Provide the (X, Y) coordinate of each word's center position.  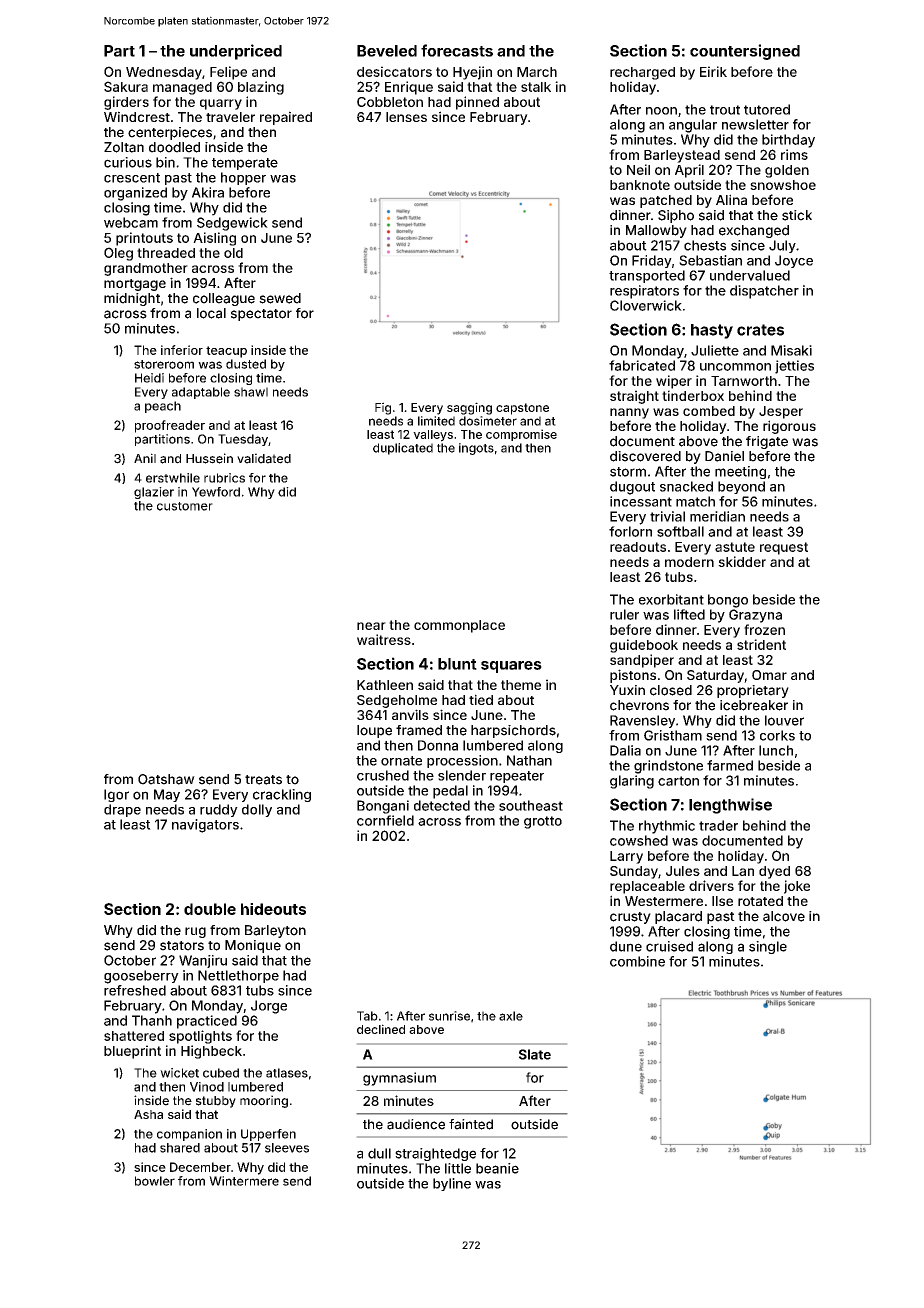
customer (185, 506)
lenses (406, 117)
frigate (767, 442)
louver (784, 720)
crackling (282, 795)
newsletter (755, 124)
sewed (280, 298)
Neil (638, 169)
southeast (531, 805)
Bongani (383, 807)
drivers (711, 885)
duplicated (403, 449)
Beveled (387, 51)
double (210, 909)
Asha (148, 1114)
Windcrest (137, 116)
